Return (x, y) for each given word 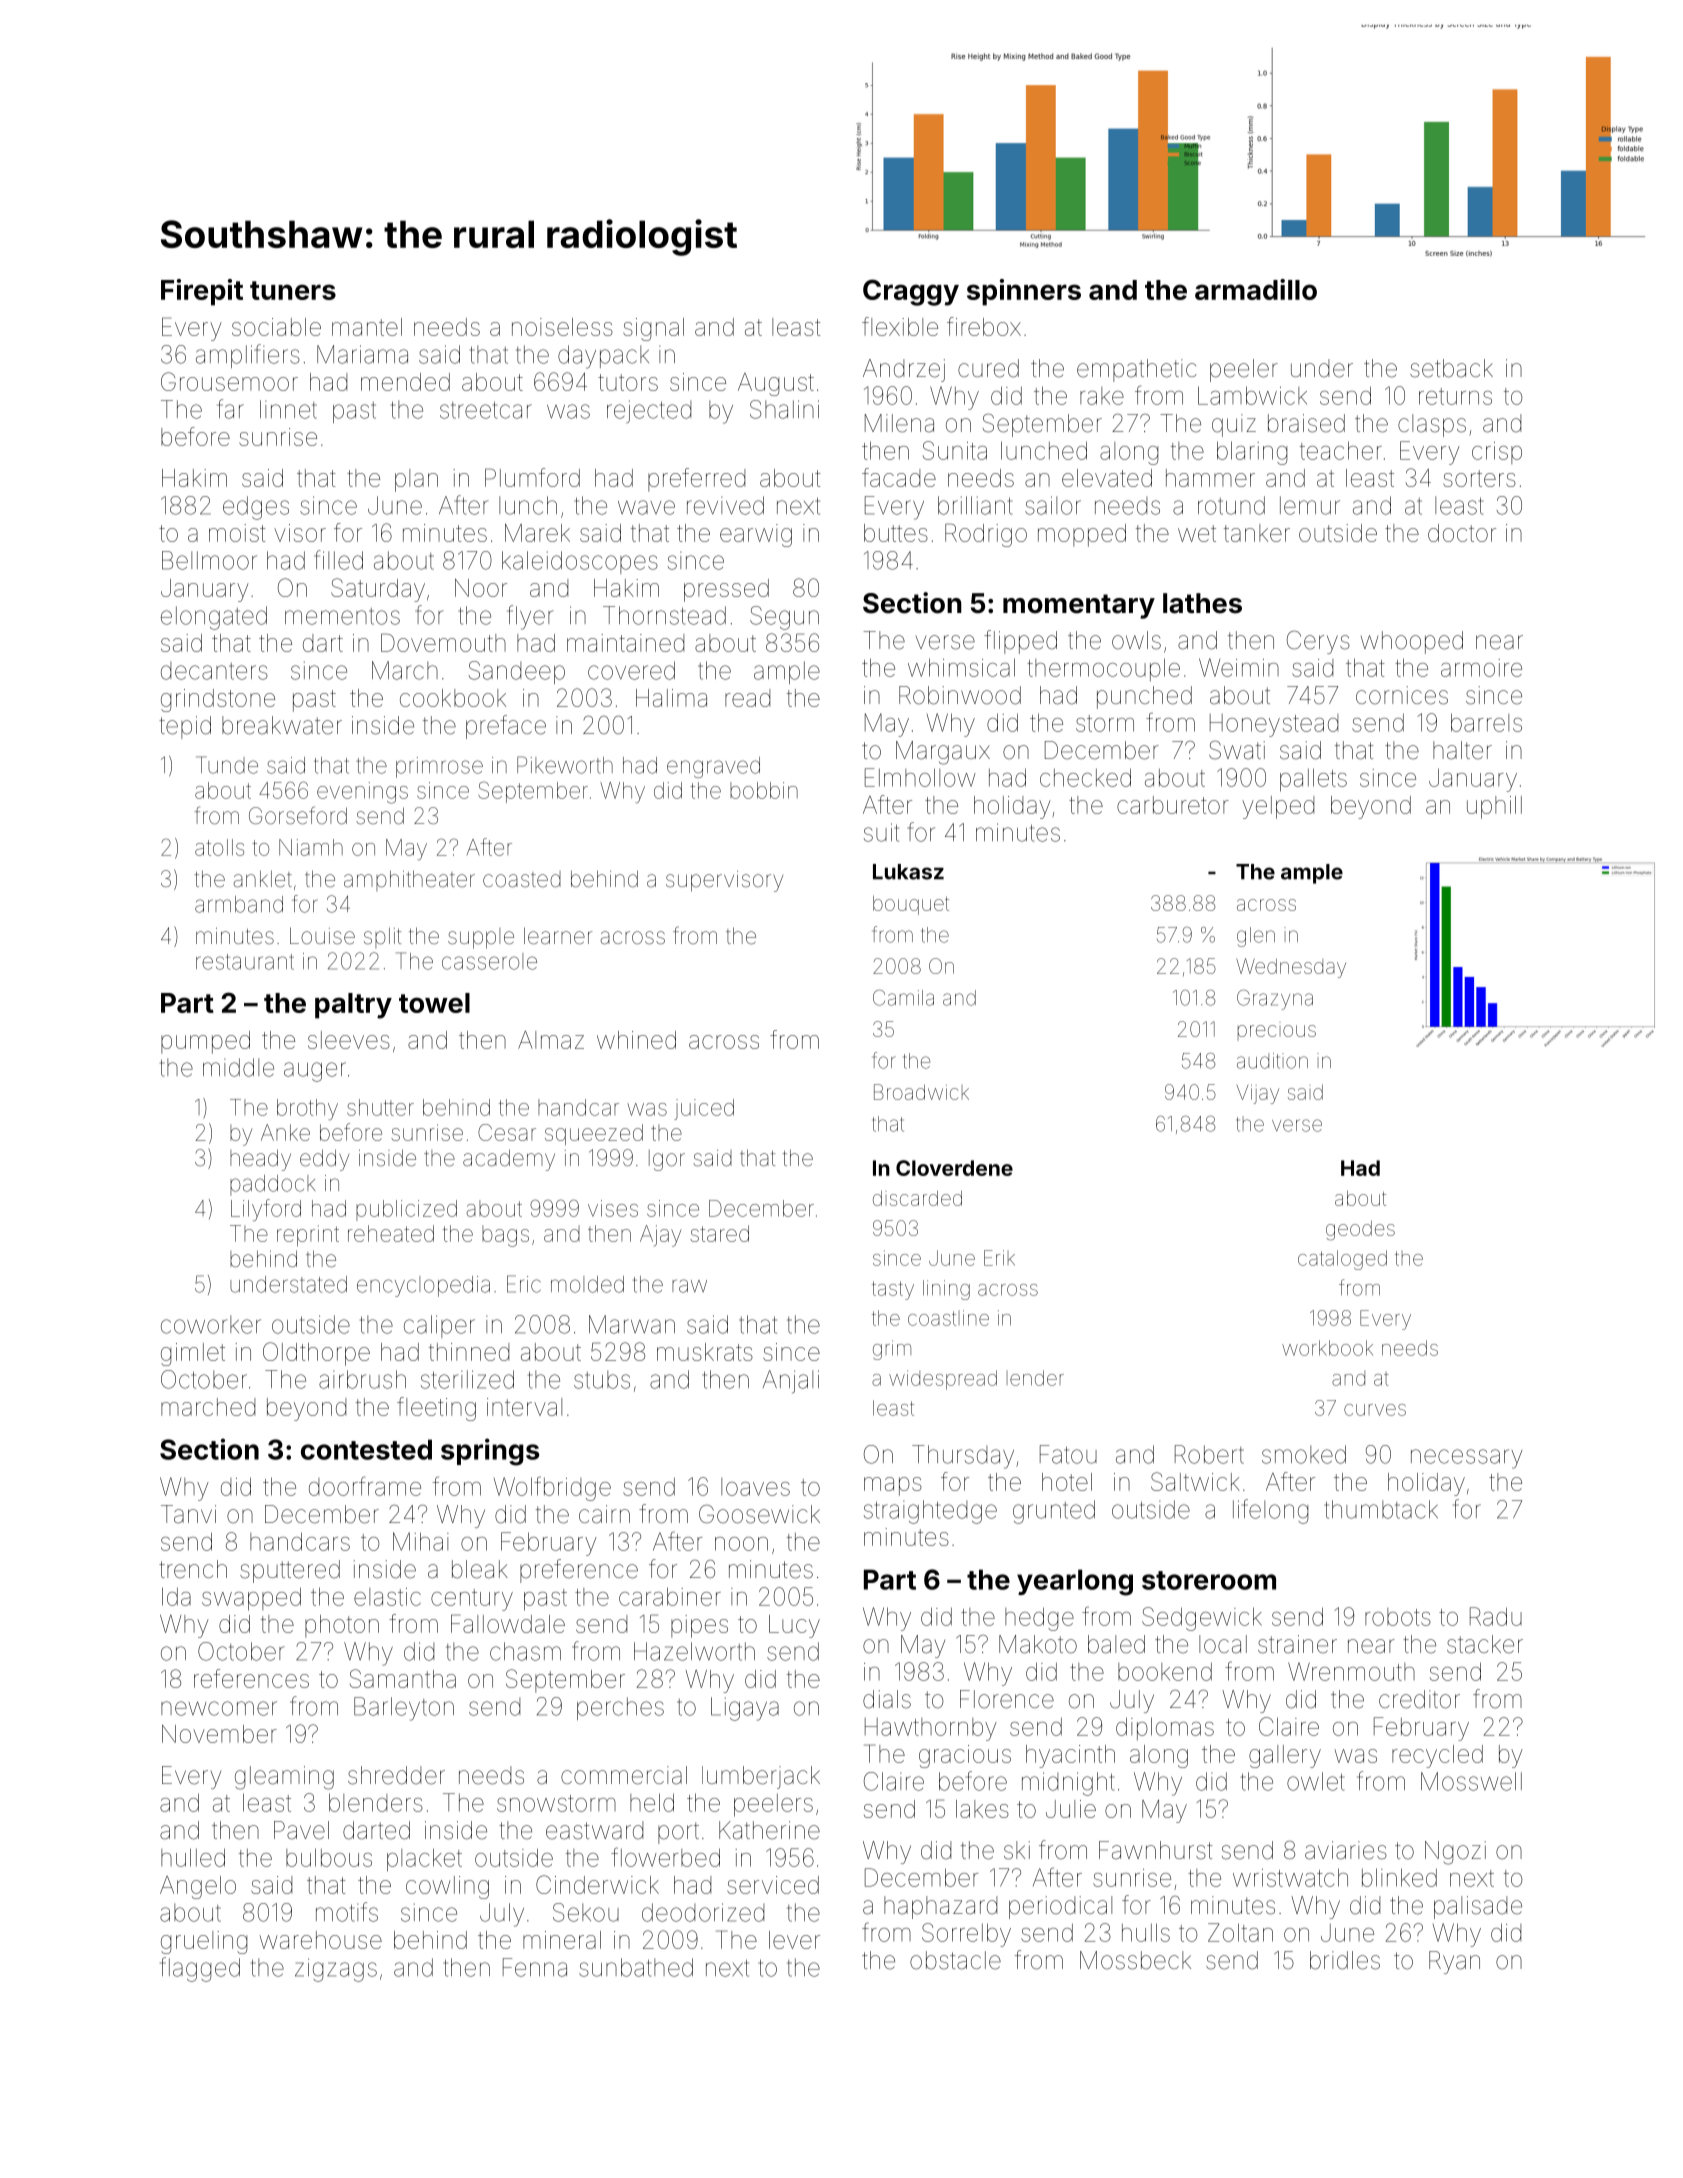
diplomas (1165, 1728)
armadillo (1256, 289)
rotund (1231, 505)
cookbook (453, 698)
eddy (324, 1160)
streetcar (486, 410)
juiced (704, 1109)
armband (239, 904)
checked (1085, 777)
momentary (1079, 606)
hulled (193, 1857)
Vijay (1257, 1094)
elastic (387, 1597)
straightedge (930, 1512)
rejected (649, 411)
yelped (1278, 807)
